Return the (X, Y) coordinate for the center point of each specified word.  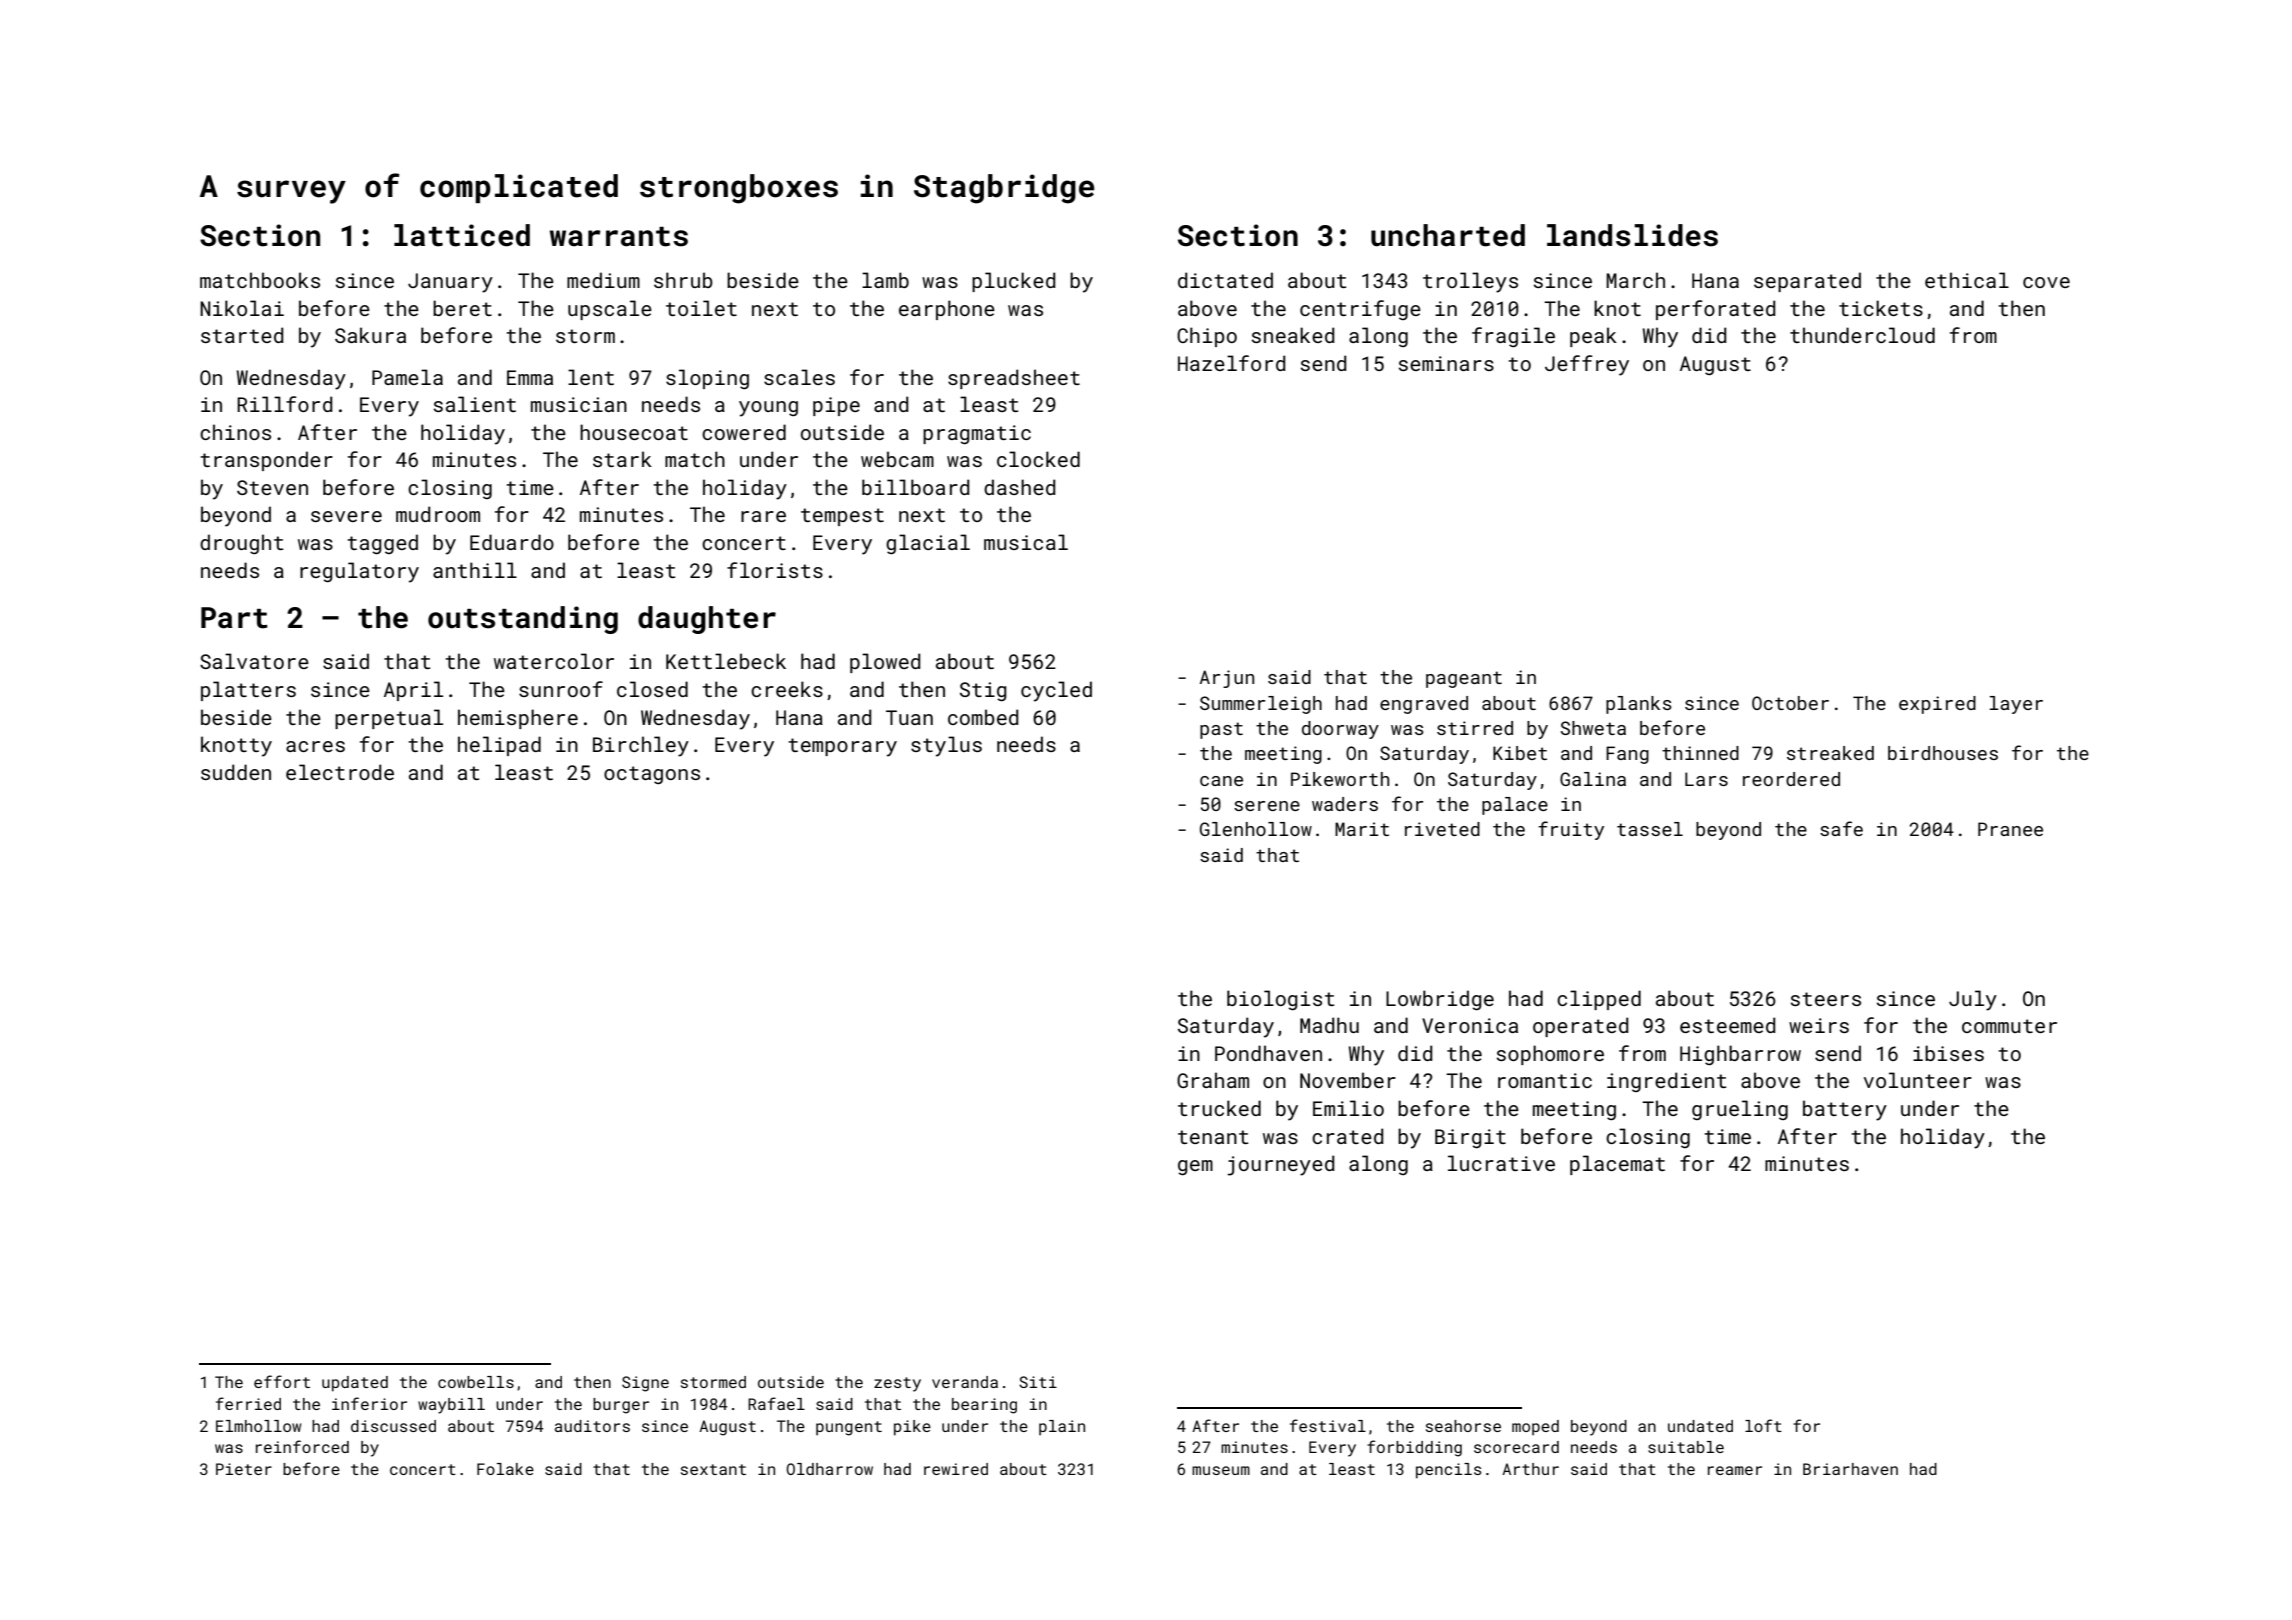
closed (652, 689)
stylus (946, 746)
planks (1639, 705)
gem (1195, 1168)
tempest (842, 517)
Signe (645, 1384)
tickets (1881, 308)
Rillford (285, 404)
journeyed (1281, 1165)
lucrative (1501, 1163)
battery (1845, 1110)
